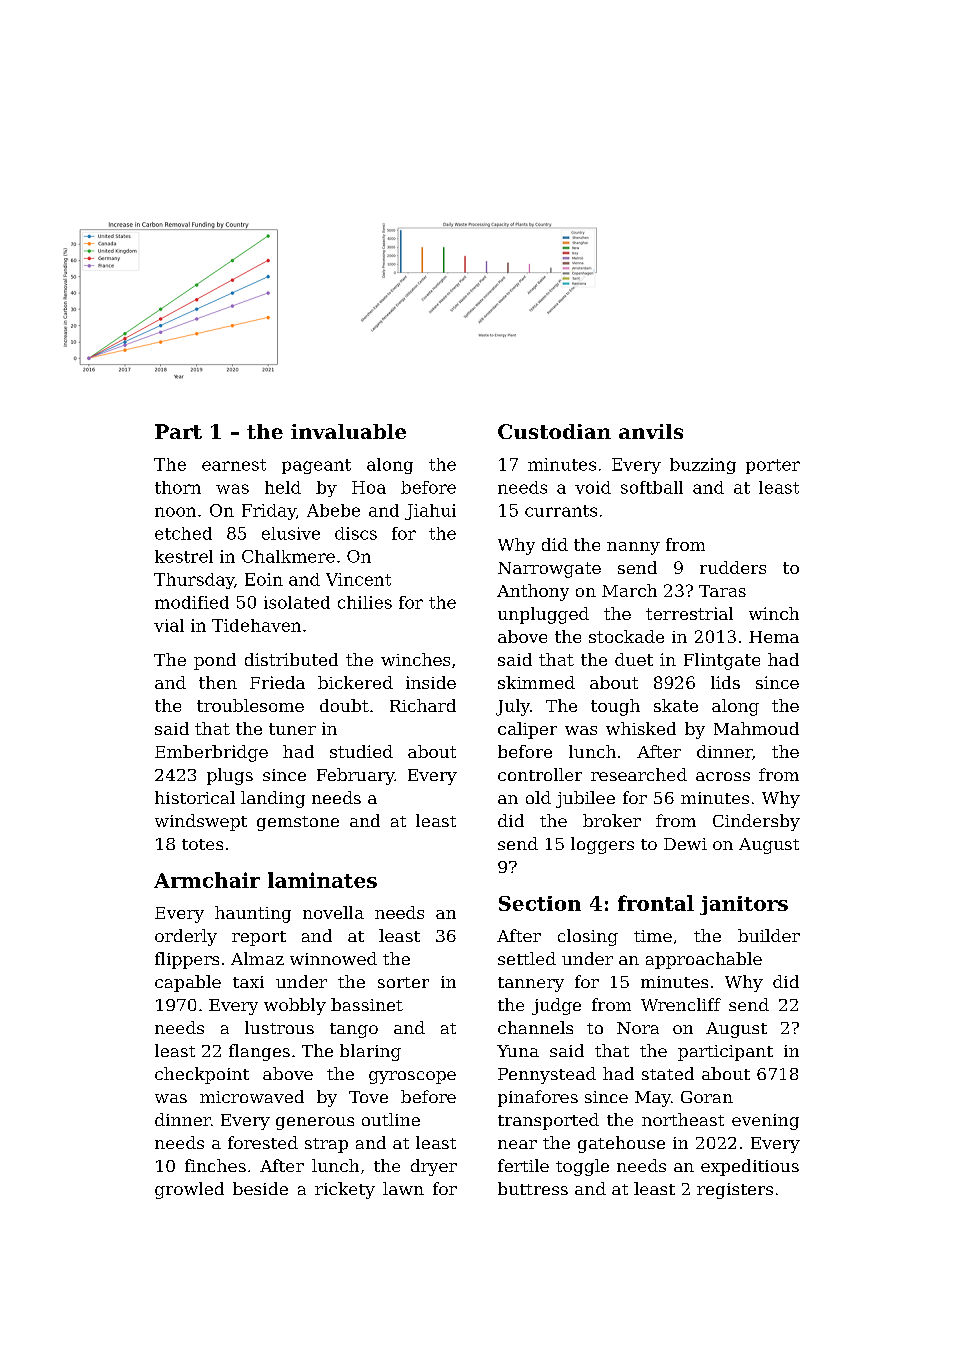  Describe the element at coordinates (538, 797) in the image. I see `old` at that location.
